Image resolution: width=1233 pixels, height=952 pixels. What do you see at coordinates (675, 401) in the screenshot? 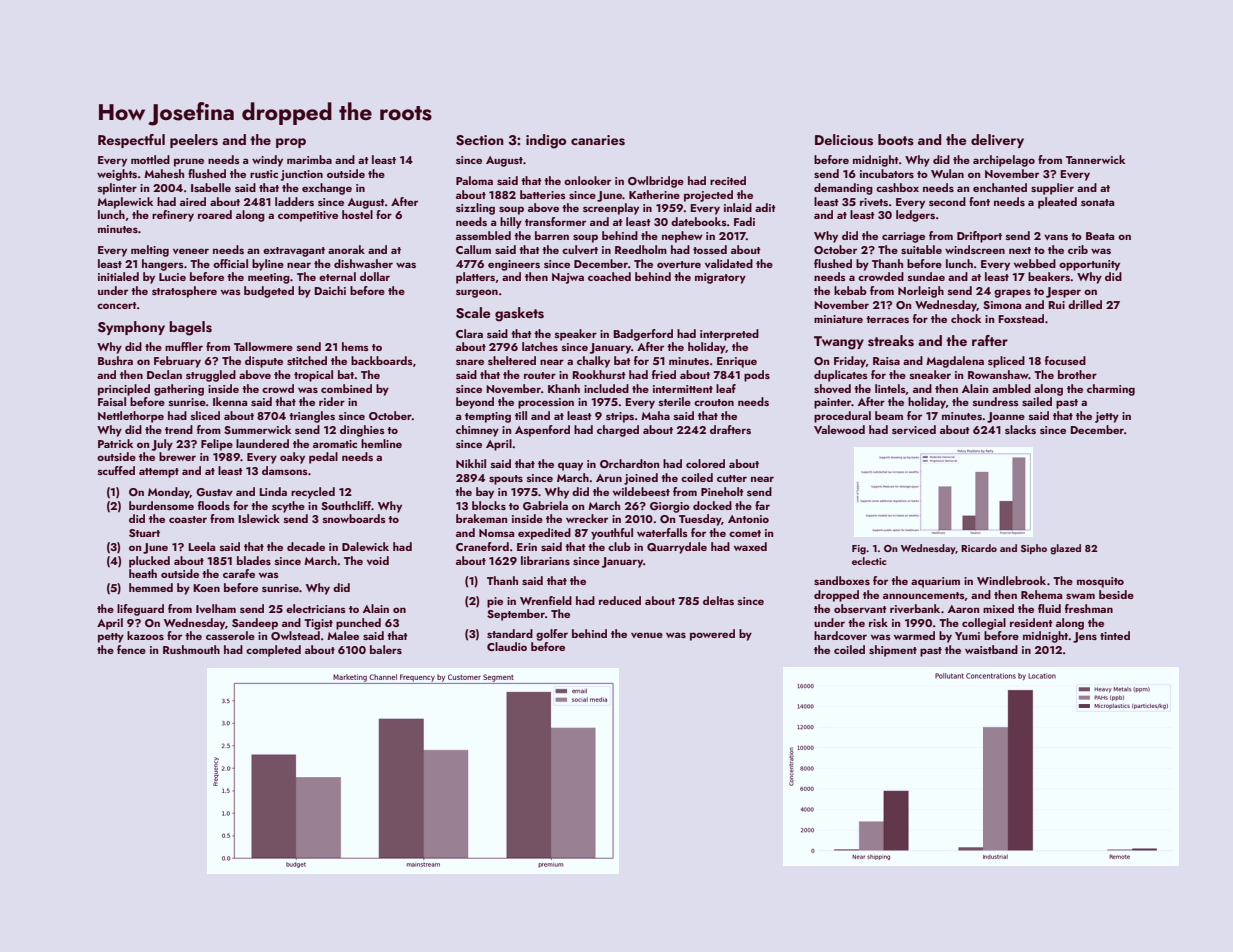
I see `sterile` at bounding box center [675, 401].
